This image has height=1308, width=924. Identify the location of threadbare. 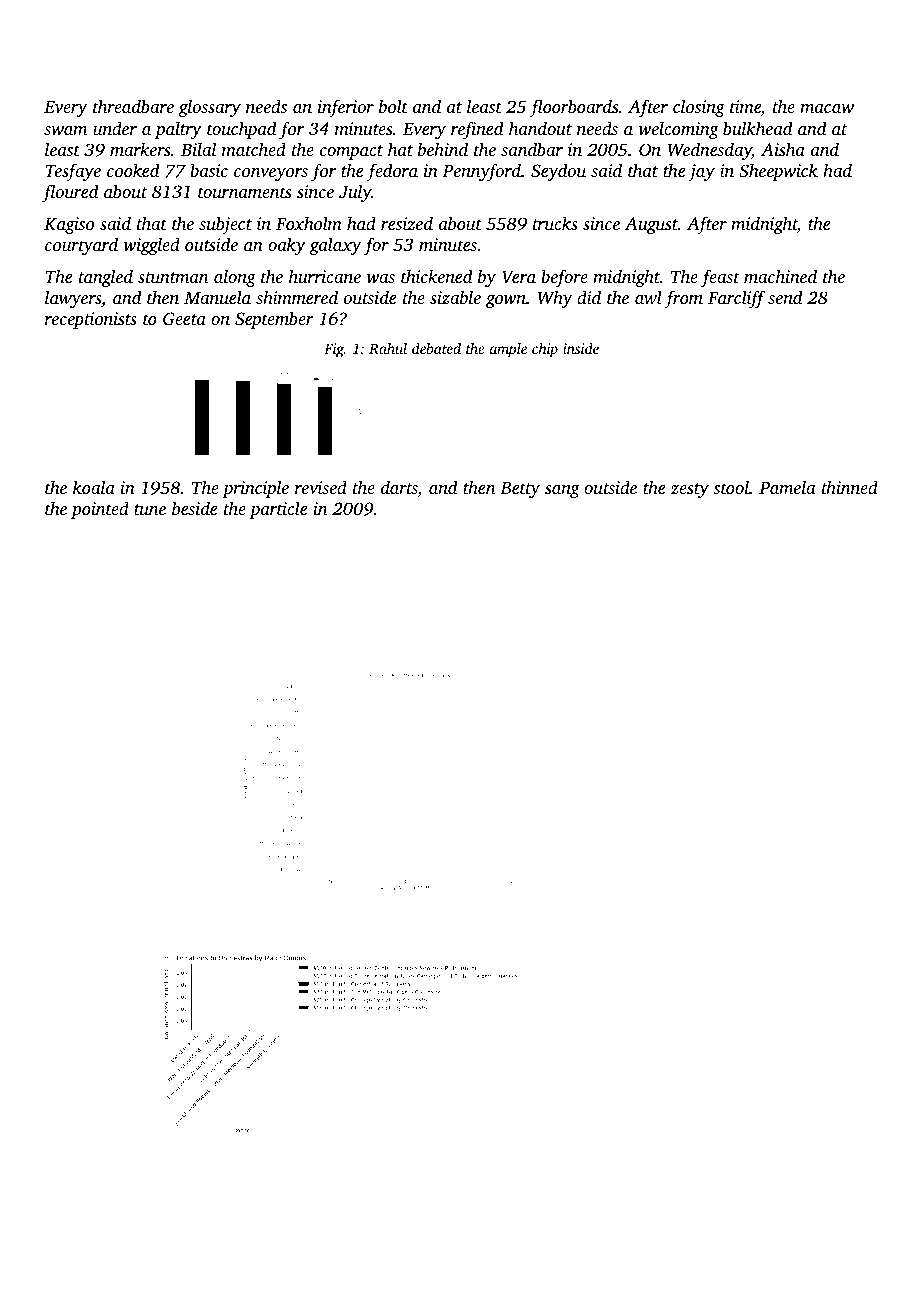
(133, 106).
